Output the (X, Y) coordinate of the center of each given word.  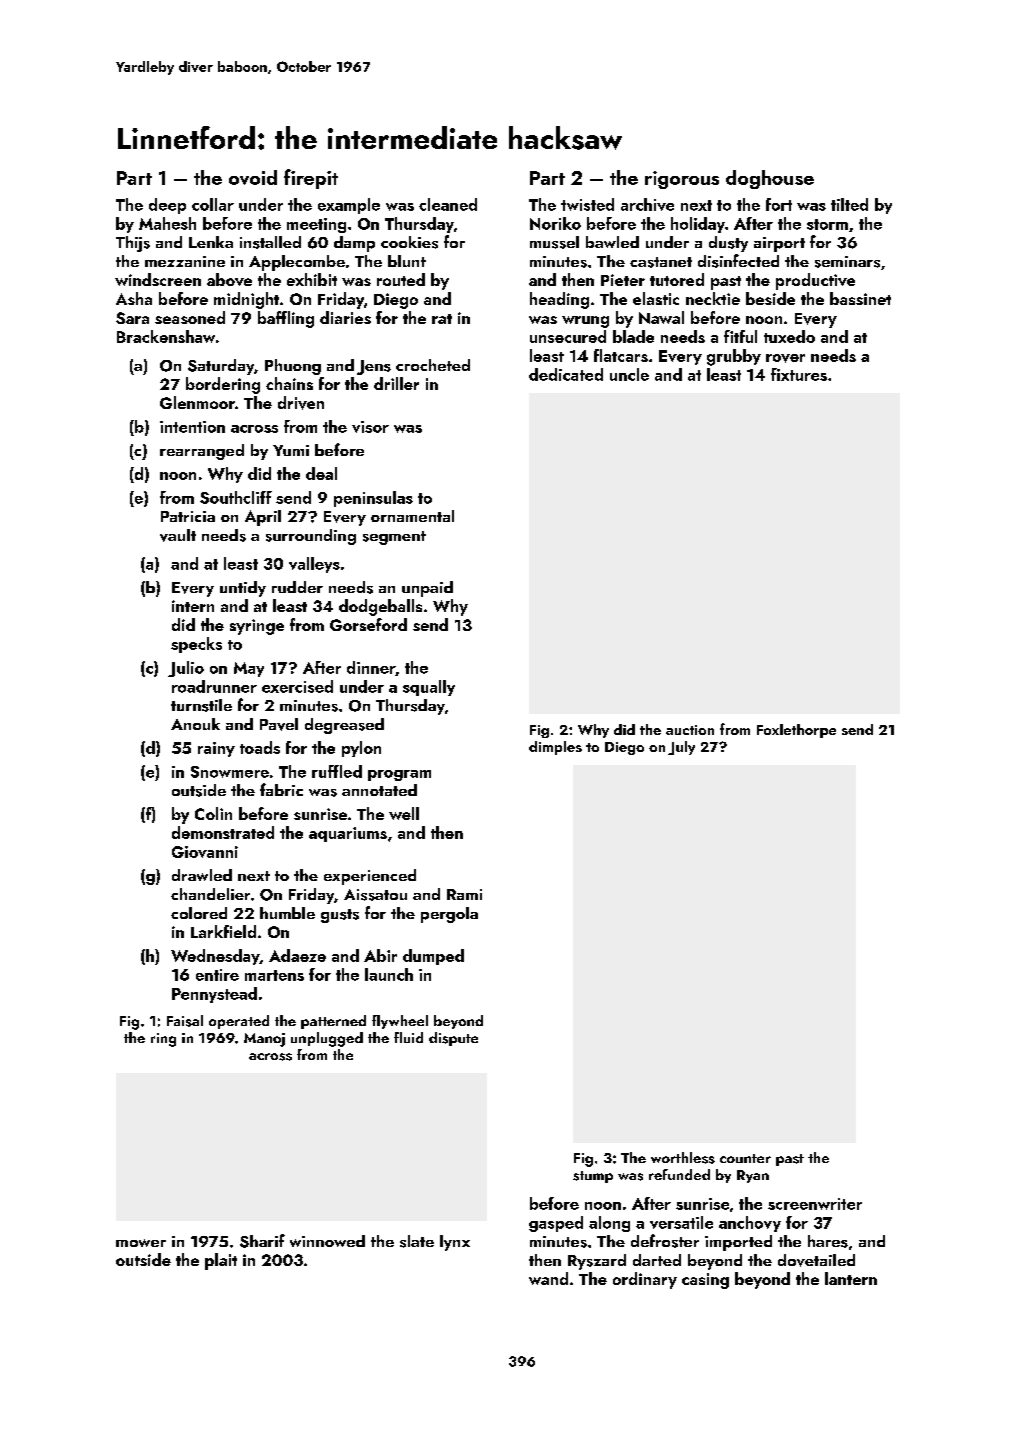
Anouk (195, 724)
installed (270, 242)
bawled (612, 242)
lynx (455, 1243)
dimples (555, 748)
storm (827, 224)
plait (221, 1261)
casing (705, 1281)
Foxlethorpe (796, 731)
